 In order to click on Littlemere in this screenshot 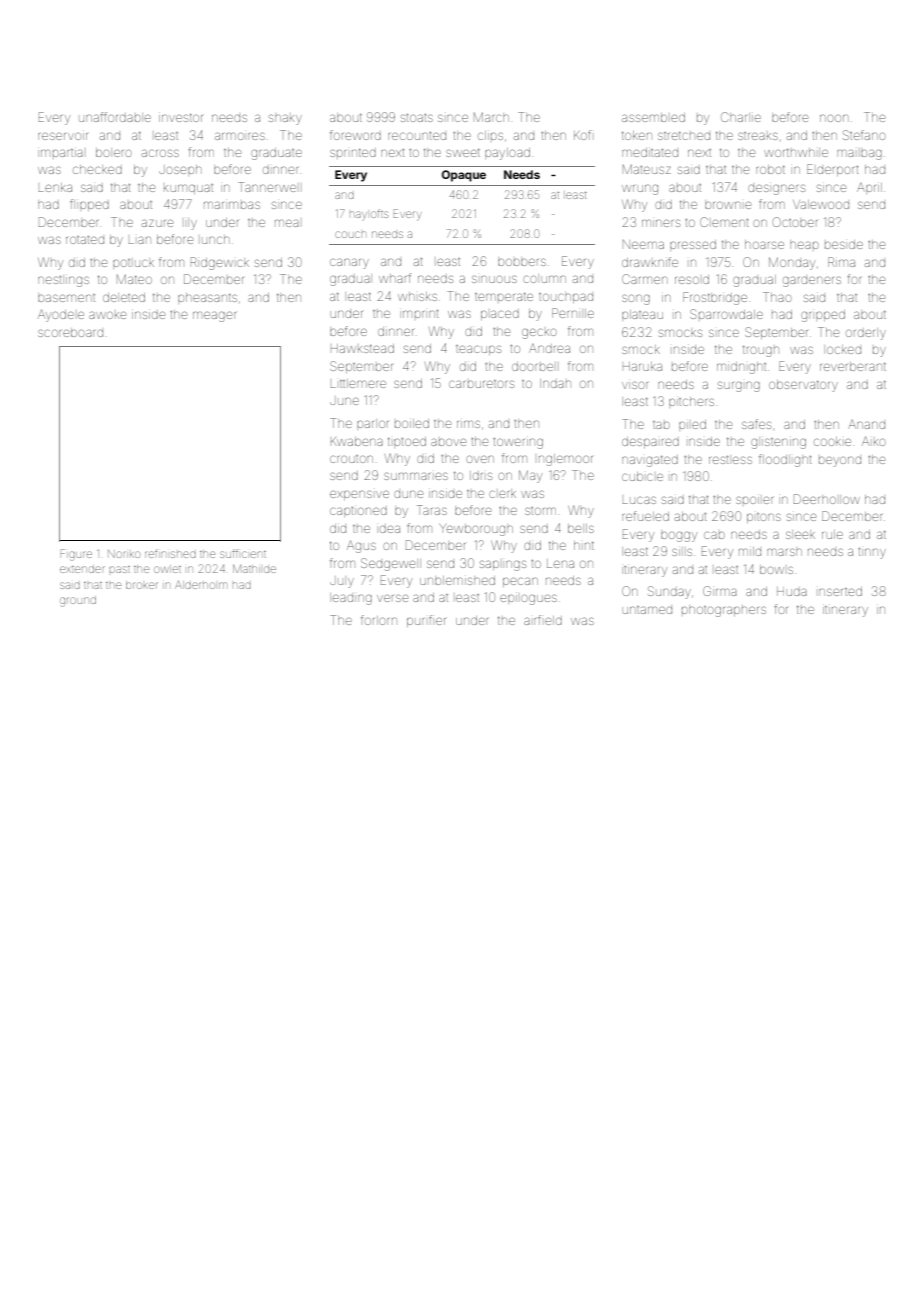, I will do `click(358, 383)`.
